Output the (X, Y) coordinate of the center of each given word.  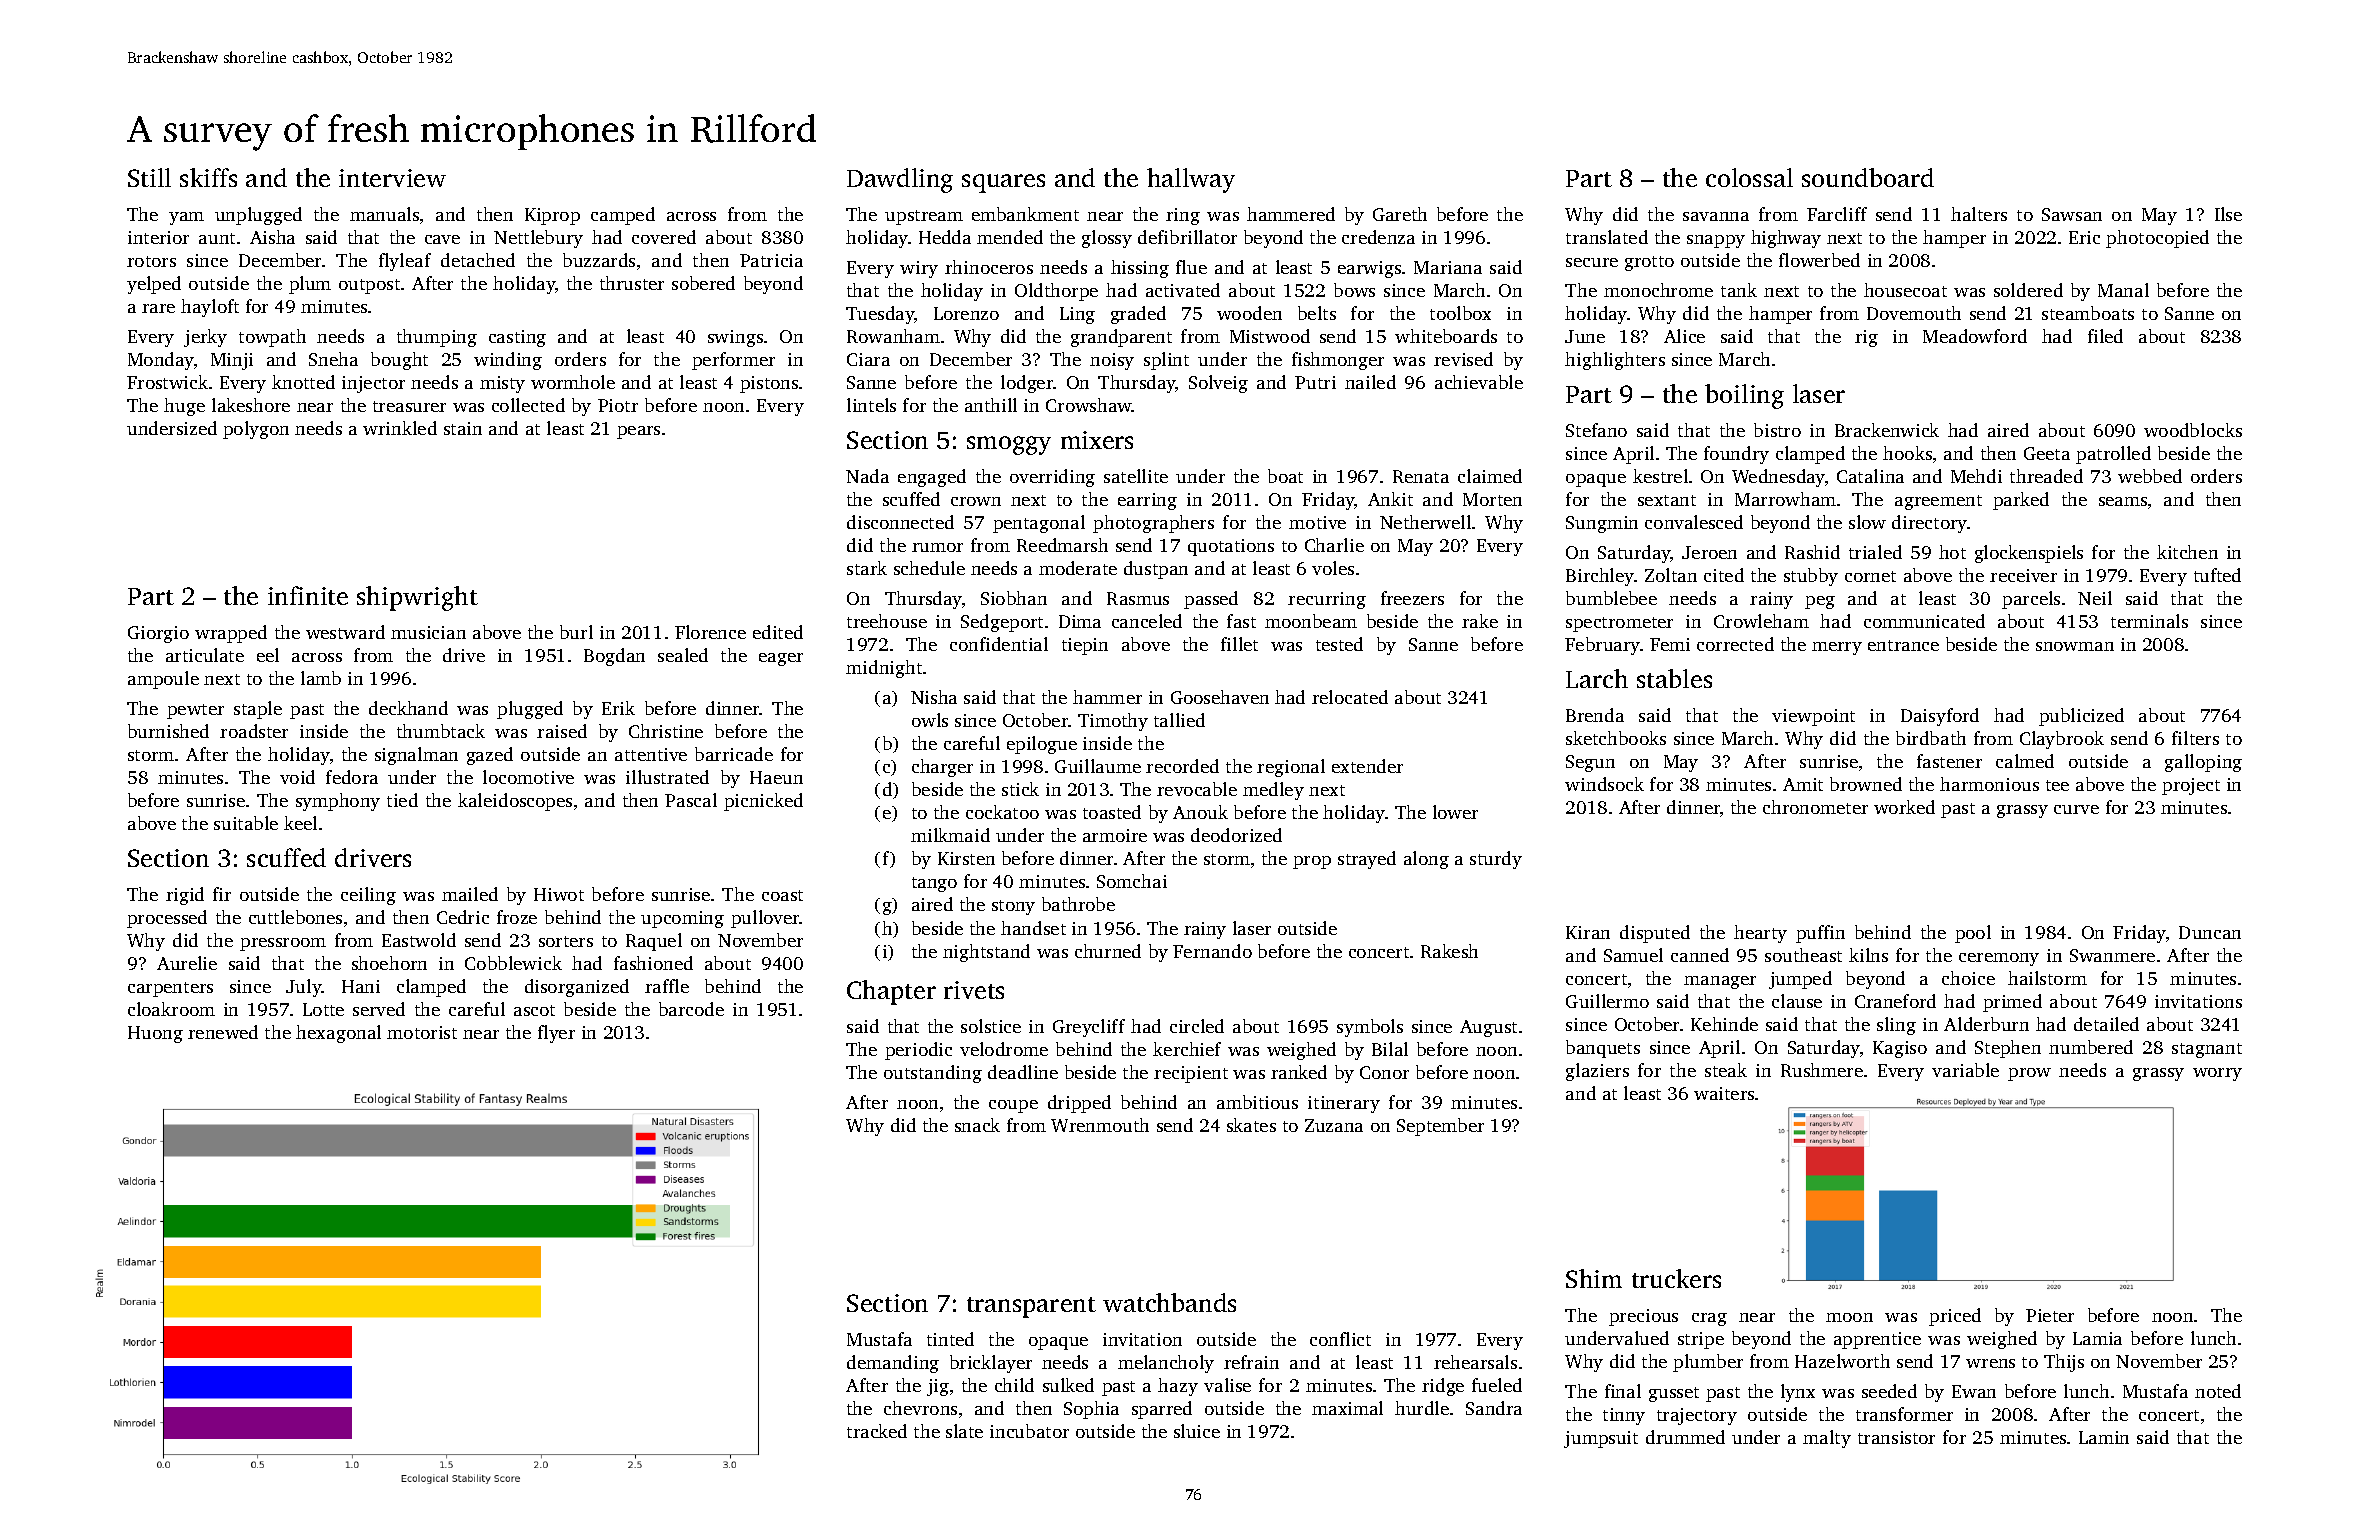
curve (2076, 809)
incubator (1029, 1431)
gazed (490, 756)
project (2191, 786)
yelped (154, 285)
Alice (1684, 336)
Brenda (1595, 715)
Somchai (1132, 881)
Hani (361, 986)
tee (2057, 785)
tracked (877, 1431)
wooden (1249, 313)
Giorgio (158, 634)
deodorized (1236, 835)
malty (1827, 1439)
